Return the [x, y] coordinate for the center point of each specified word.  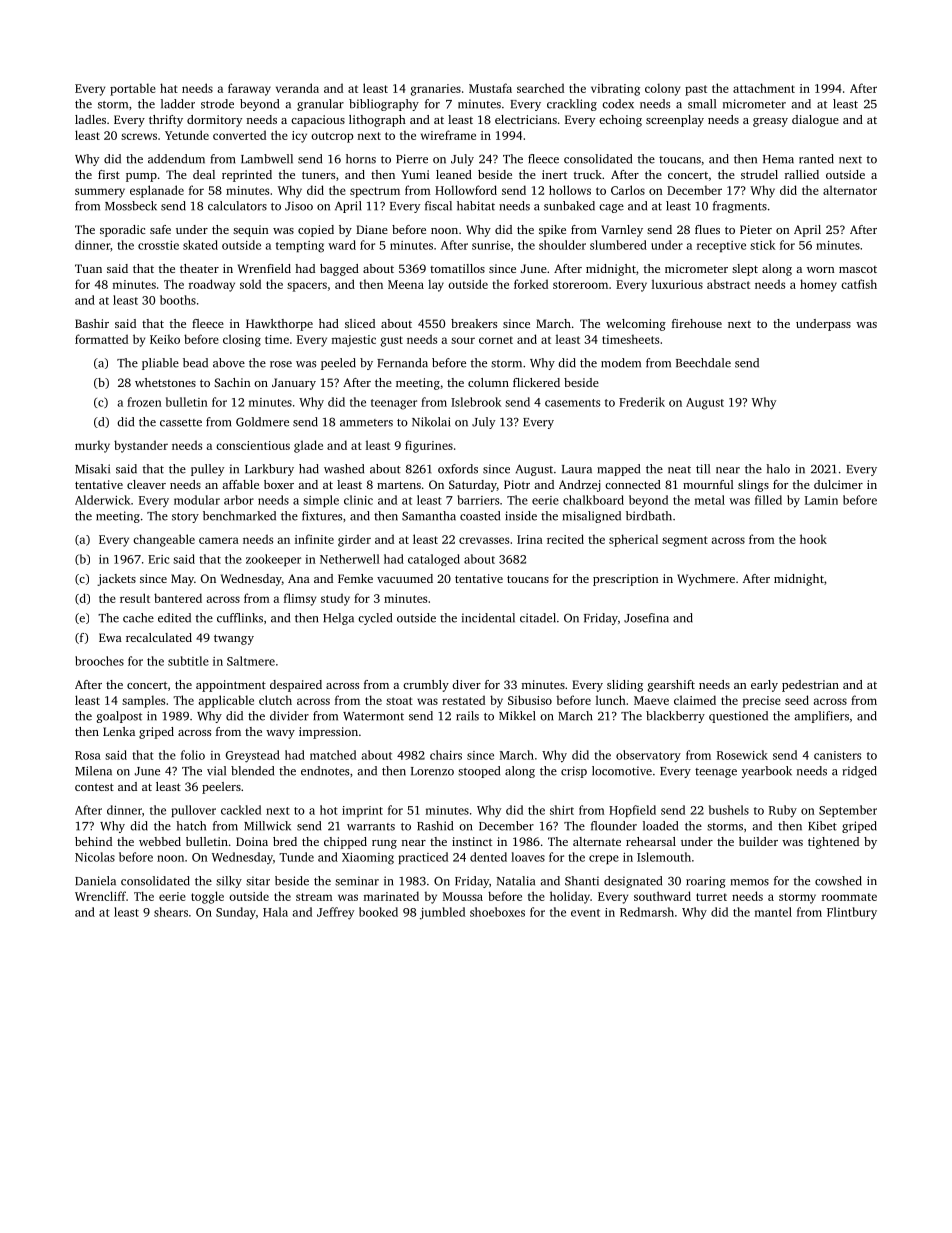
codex [618, 104]
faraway [249, 89]
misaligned [591, 517]
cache [138, 618]
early [764, 686]
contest [94, 787]
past [696, 90]
